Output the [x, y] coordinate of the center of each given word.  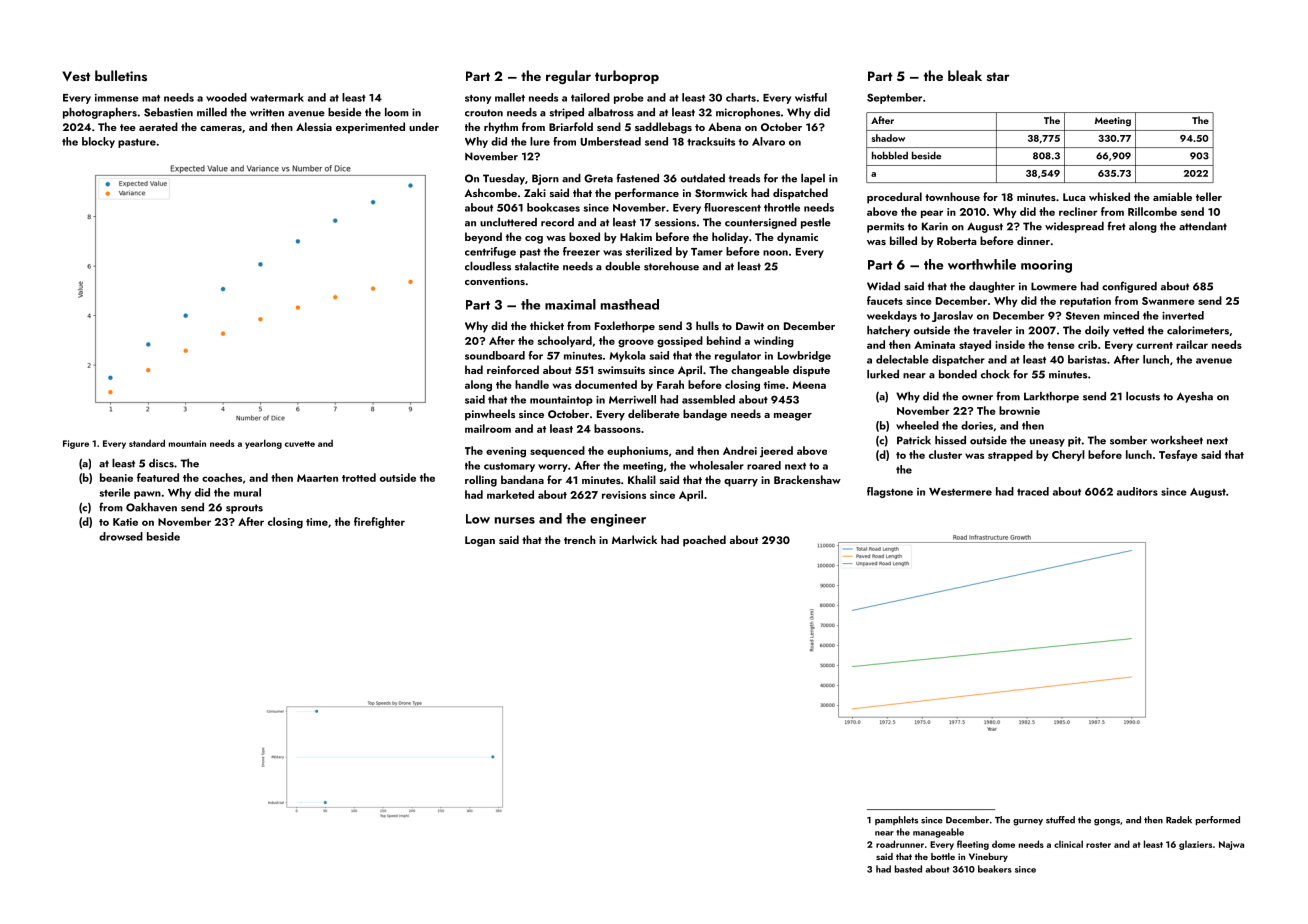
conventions [495, 281]
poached [704, 541]
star [998, 76]
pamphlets [896, 820]
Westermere [960, 492]
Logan [480, 541]
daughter [992, 287]
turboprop [627, 77]
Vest [76, 76]
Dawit [750, 326]
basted [908, 869]
